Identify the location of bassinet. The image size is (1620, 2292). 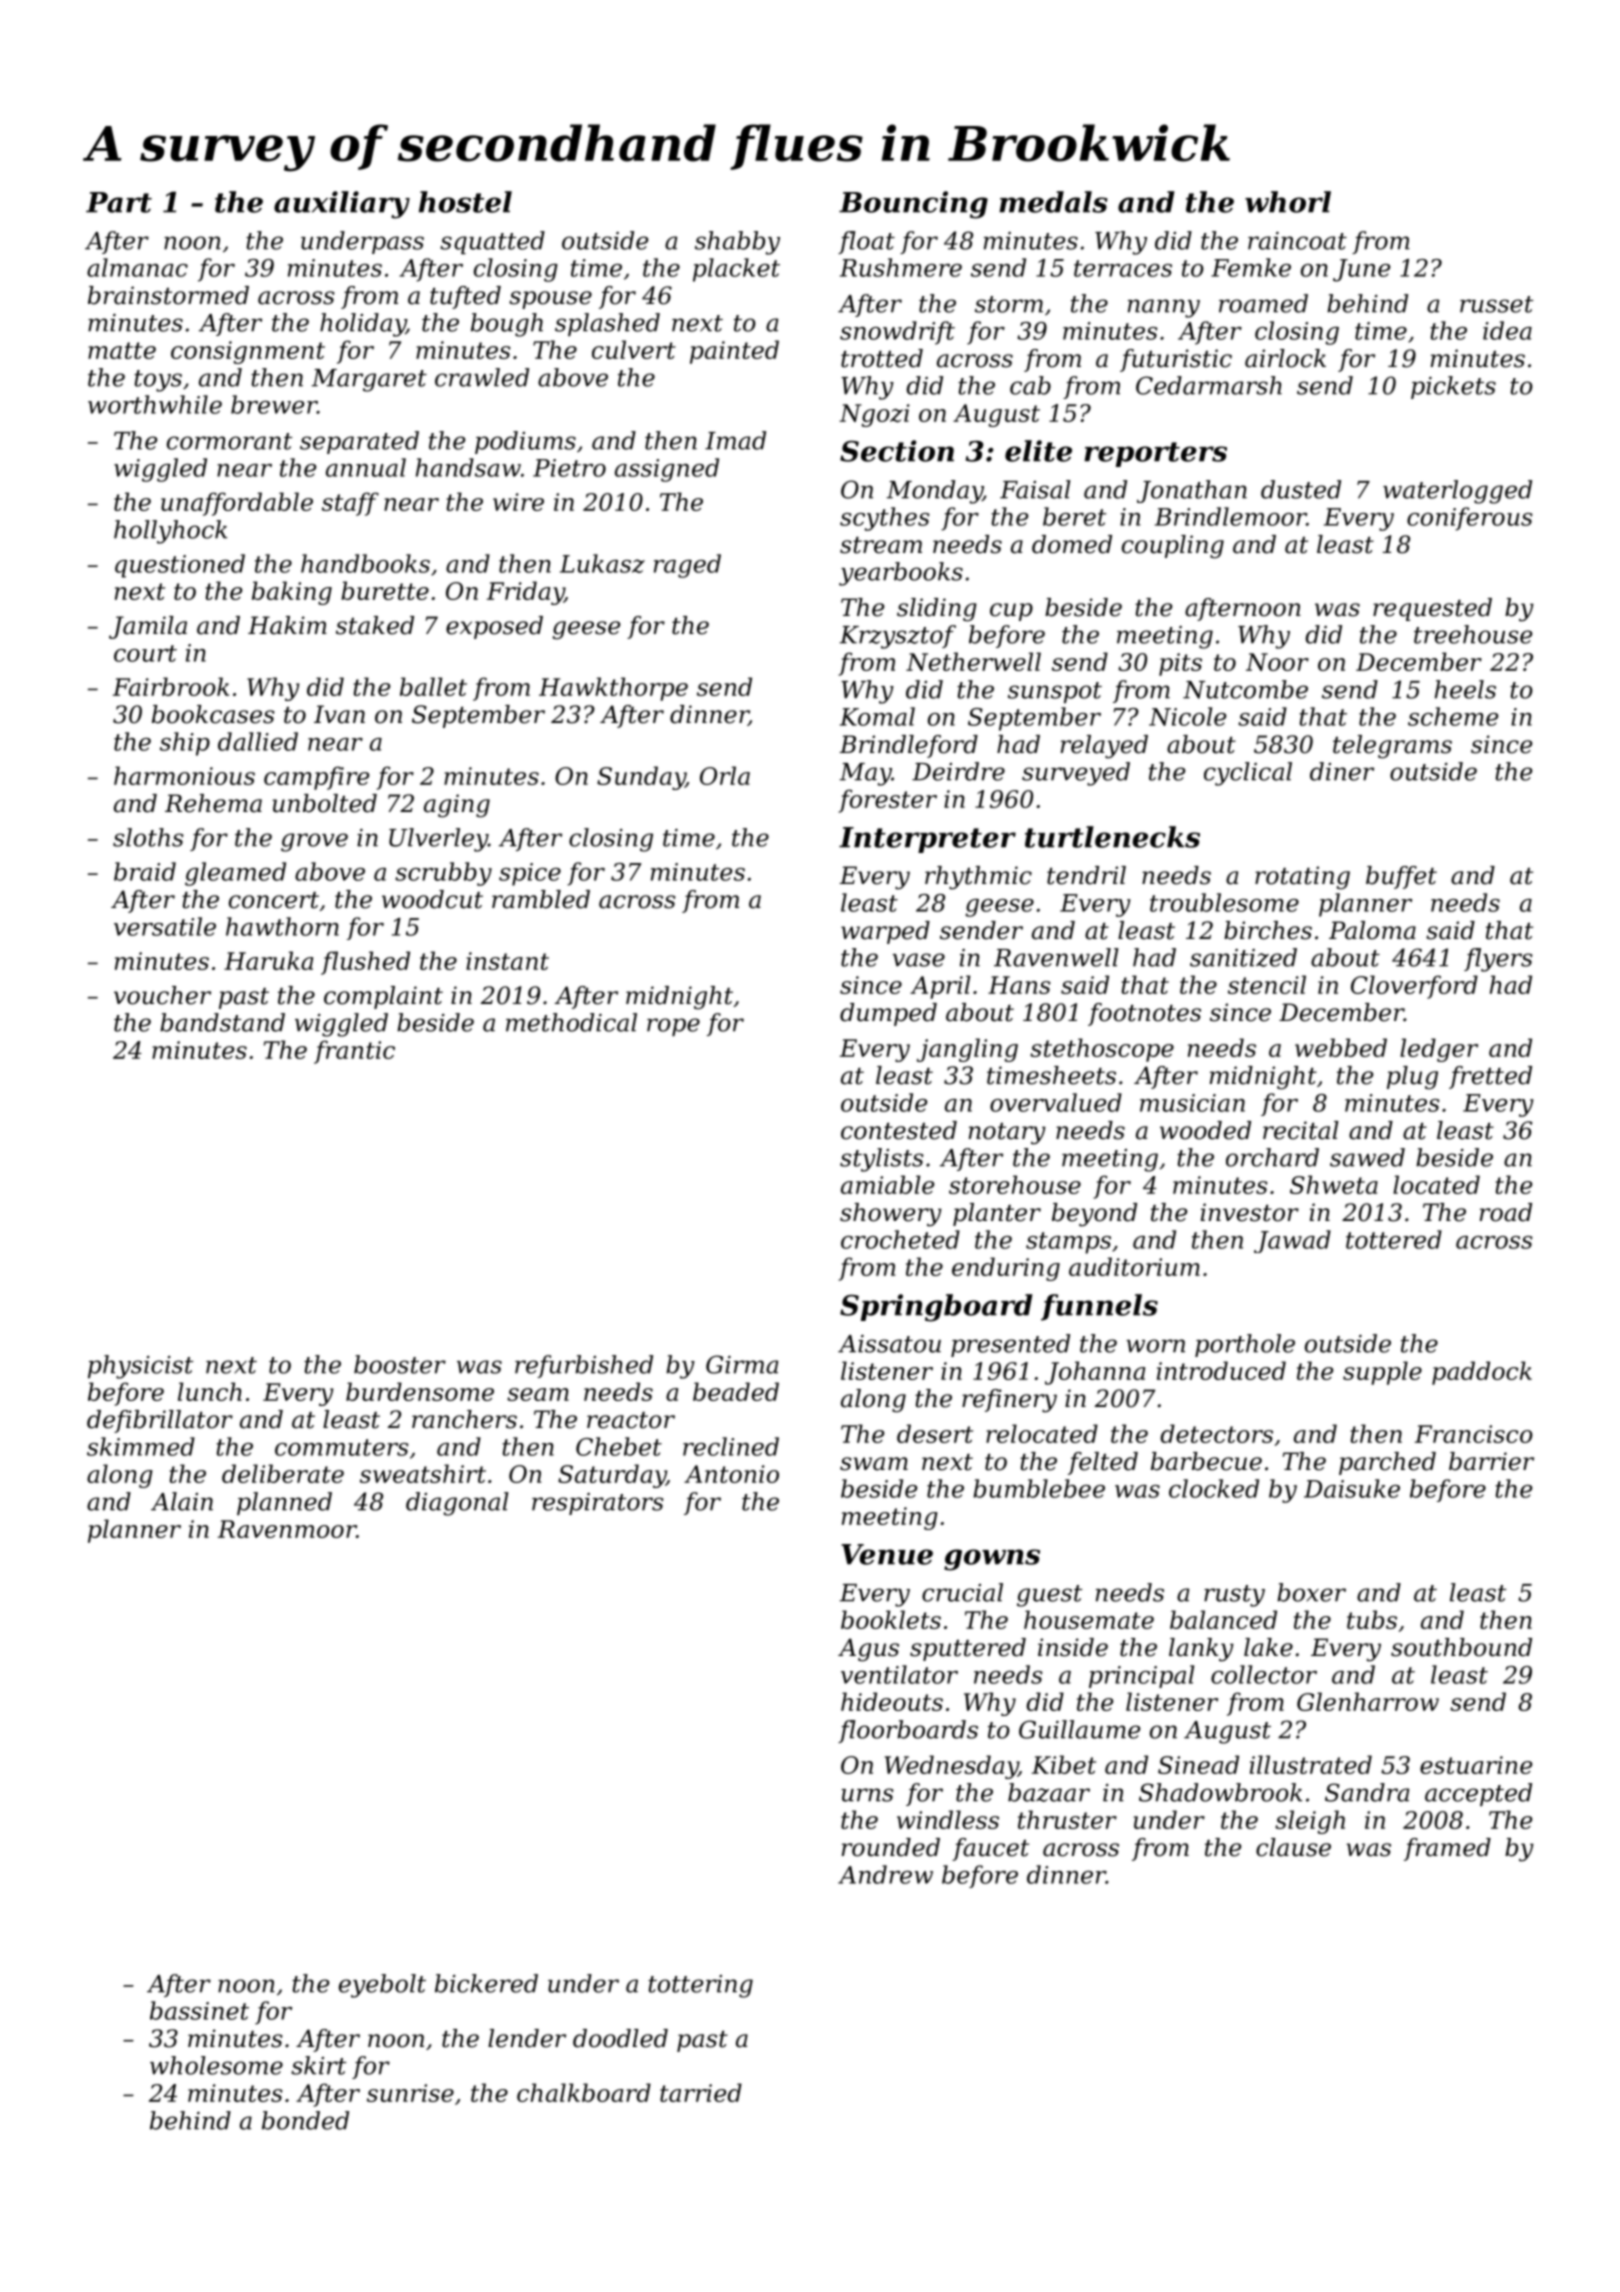
(199, 2010).
